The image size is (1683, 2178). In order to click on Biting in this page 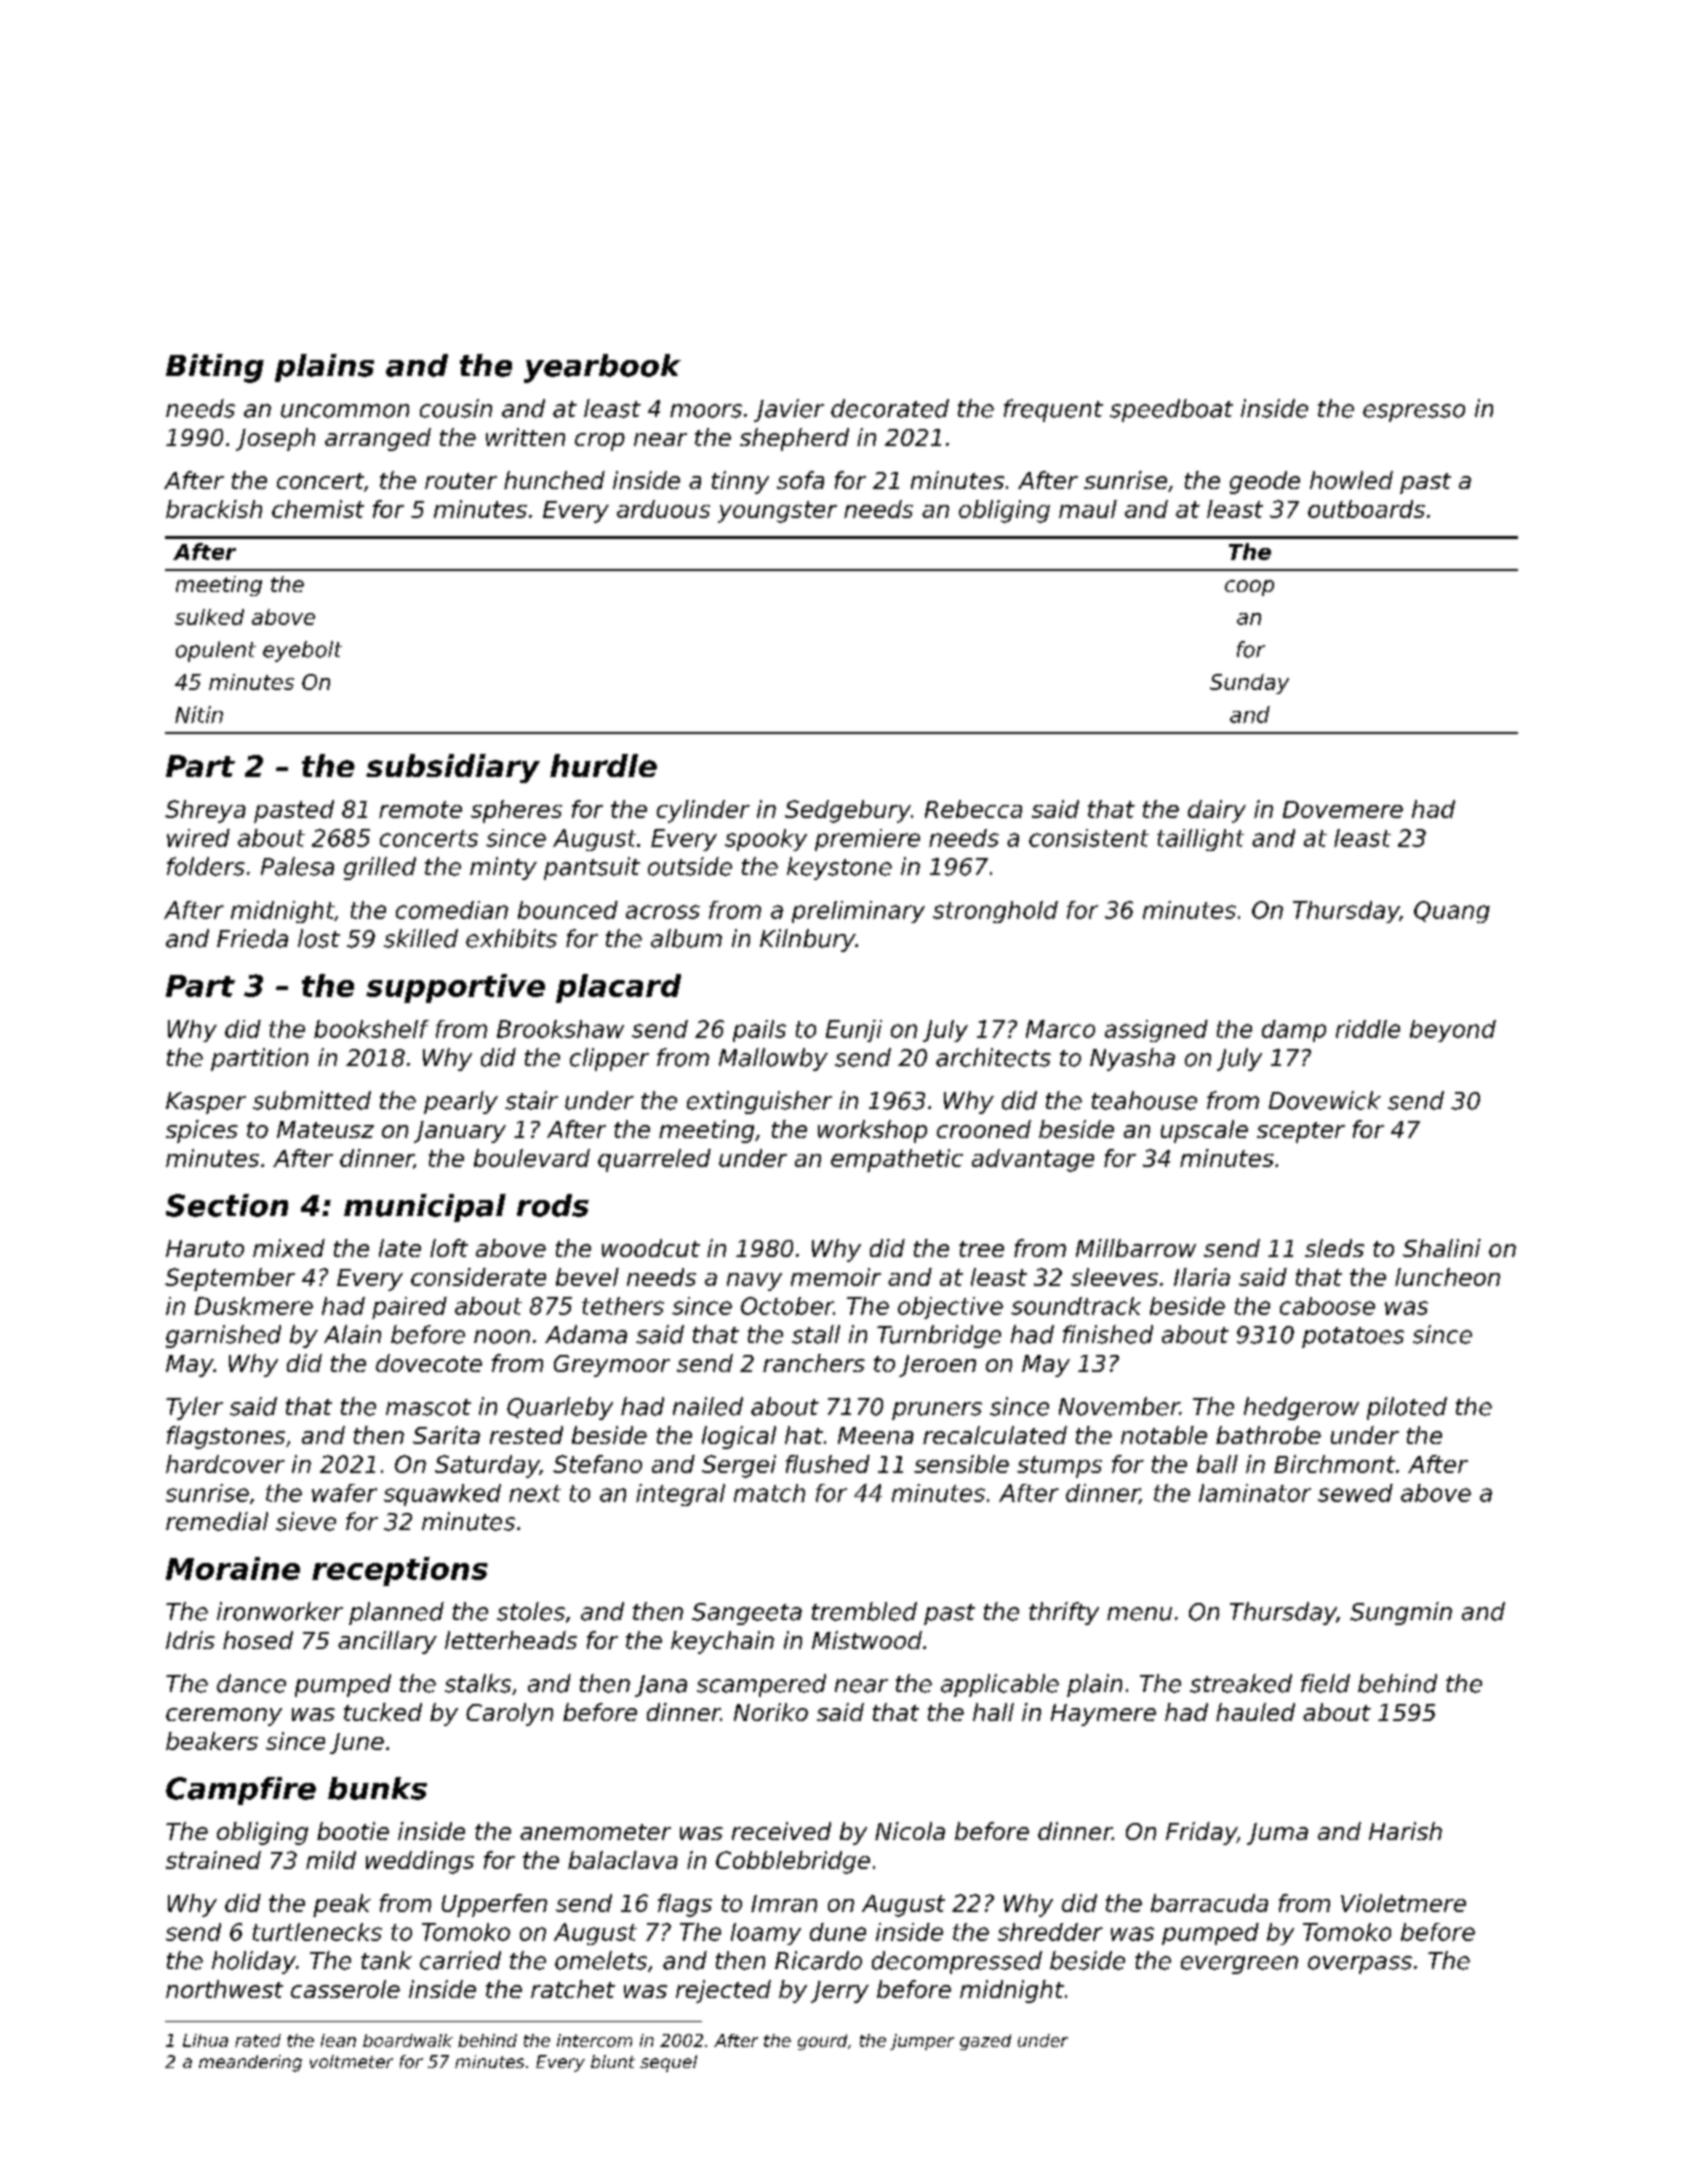, I will do `click(215, 368)`.
